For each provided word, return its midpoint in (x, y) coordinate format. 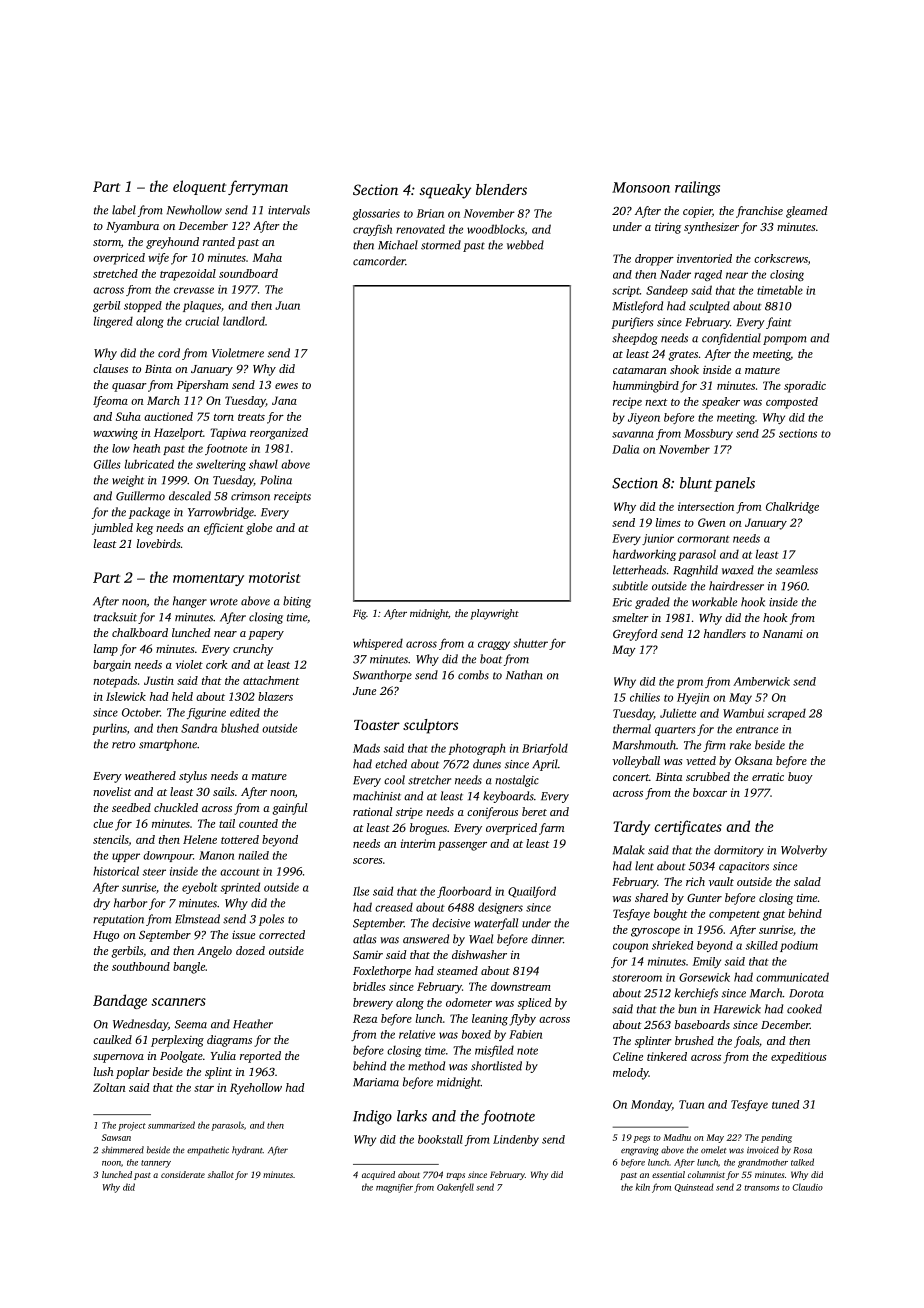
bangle (189, 968)
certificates (688, 827)
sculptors (430, 726)
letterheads (639, 570)
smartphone (168, 745)
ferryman (258, 187)
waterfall (496, 924)
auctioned (168, 416)
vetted (701, 760)
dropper (654, 260)
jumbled (112, 529)
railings (697, 188)
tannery (156, 1164)
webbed (525, 245)
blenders (501, 189)
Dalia (625, 449)
